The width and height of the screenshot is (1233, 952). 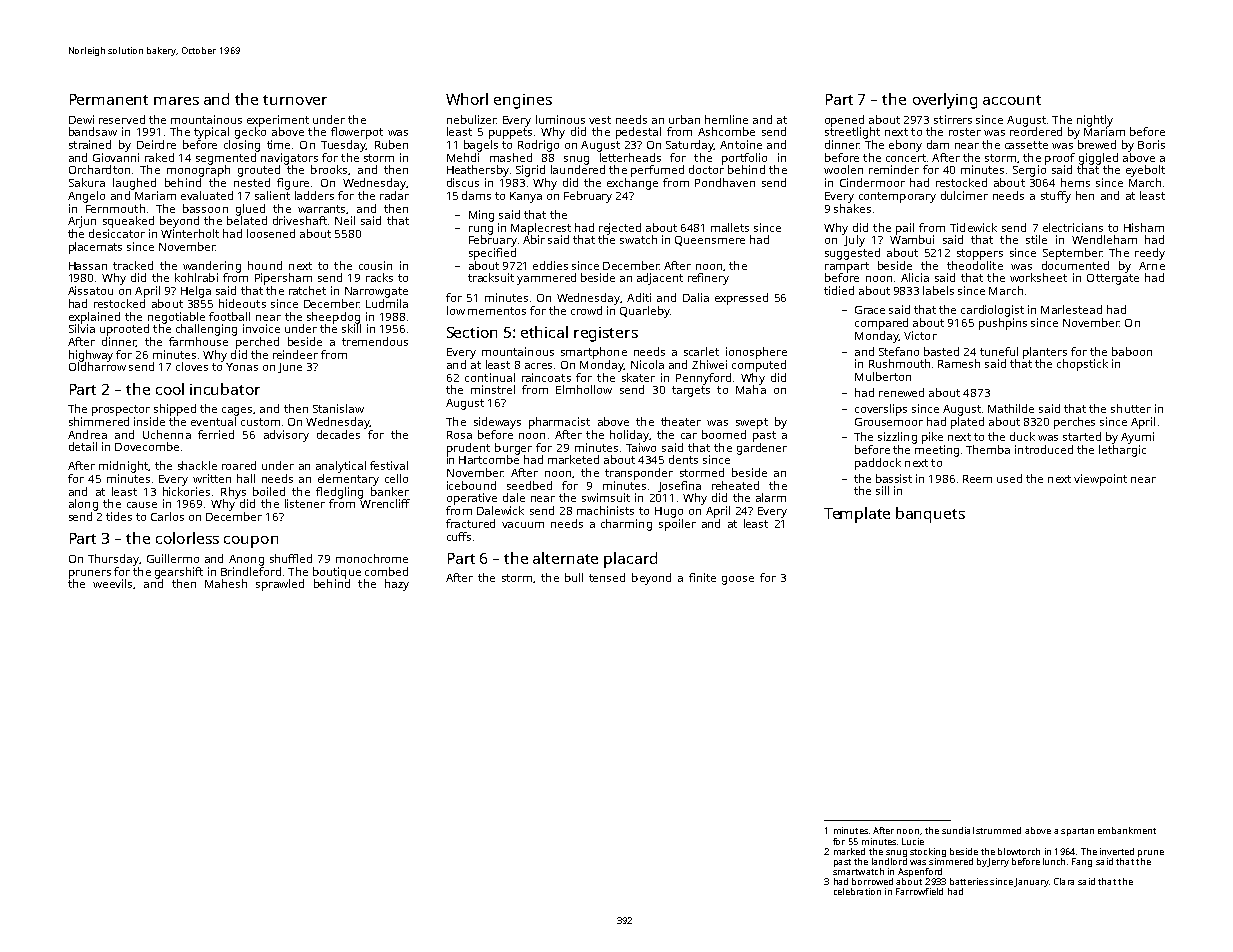 I want to click on Marlestead, so click(x=1071, y=309).
